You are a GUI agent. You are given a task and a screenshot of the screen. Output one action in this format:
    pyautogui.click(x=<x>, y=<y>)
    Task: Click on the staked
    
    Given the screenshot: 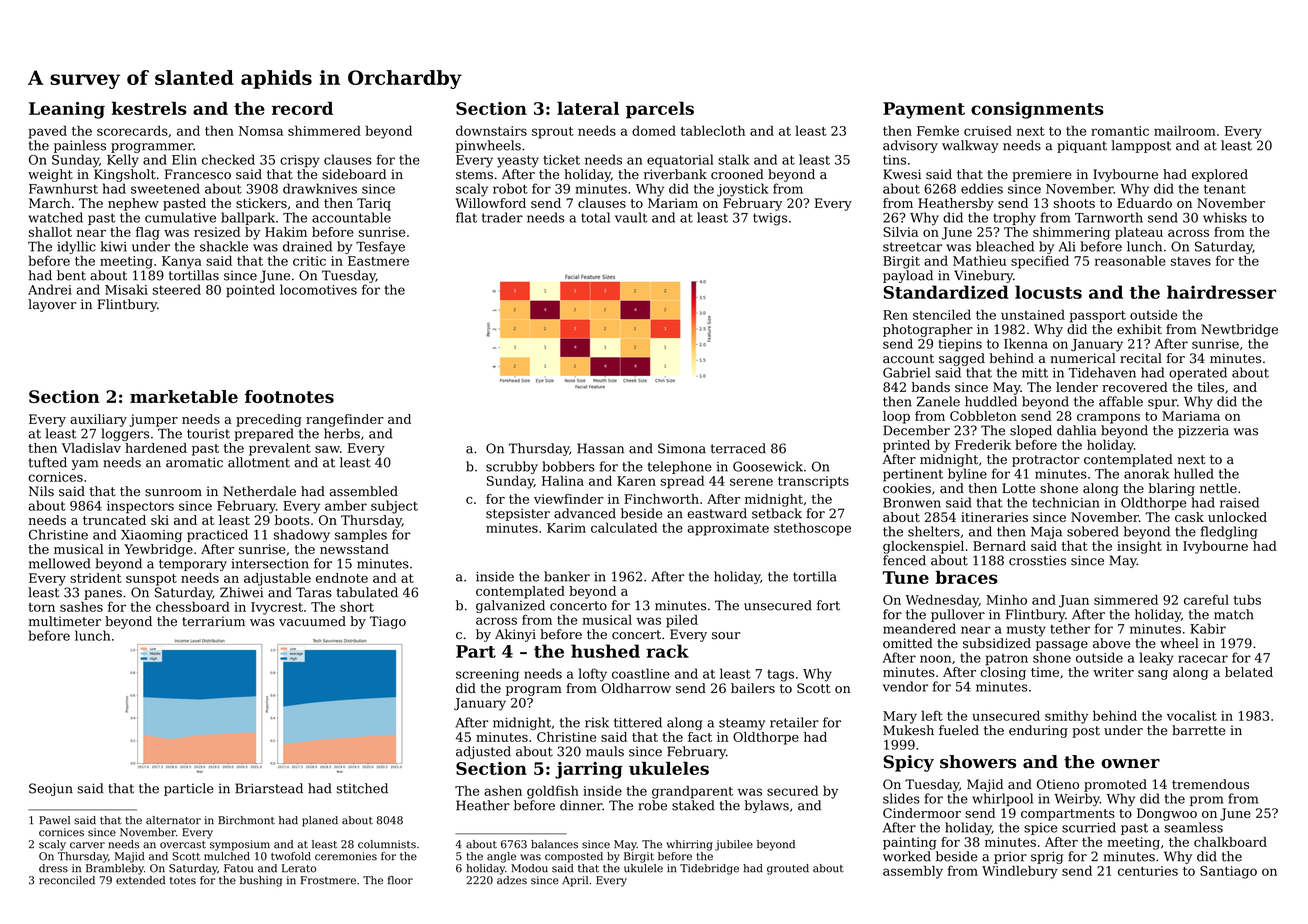 What is the action you would take?
    pyautogui.click(x=693, y=805)
